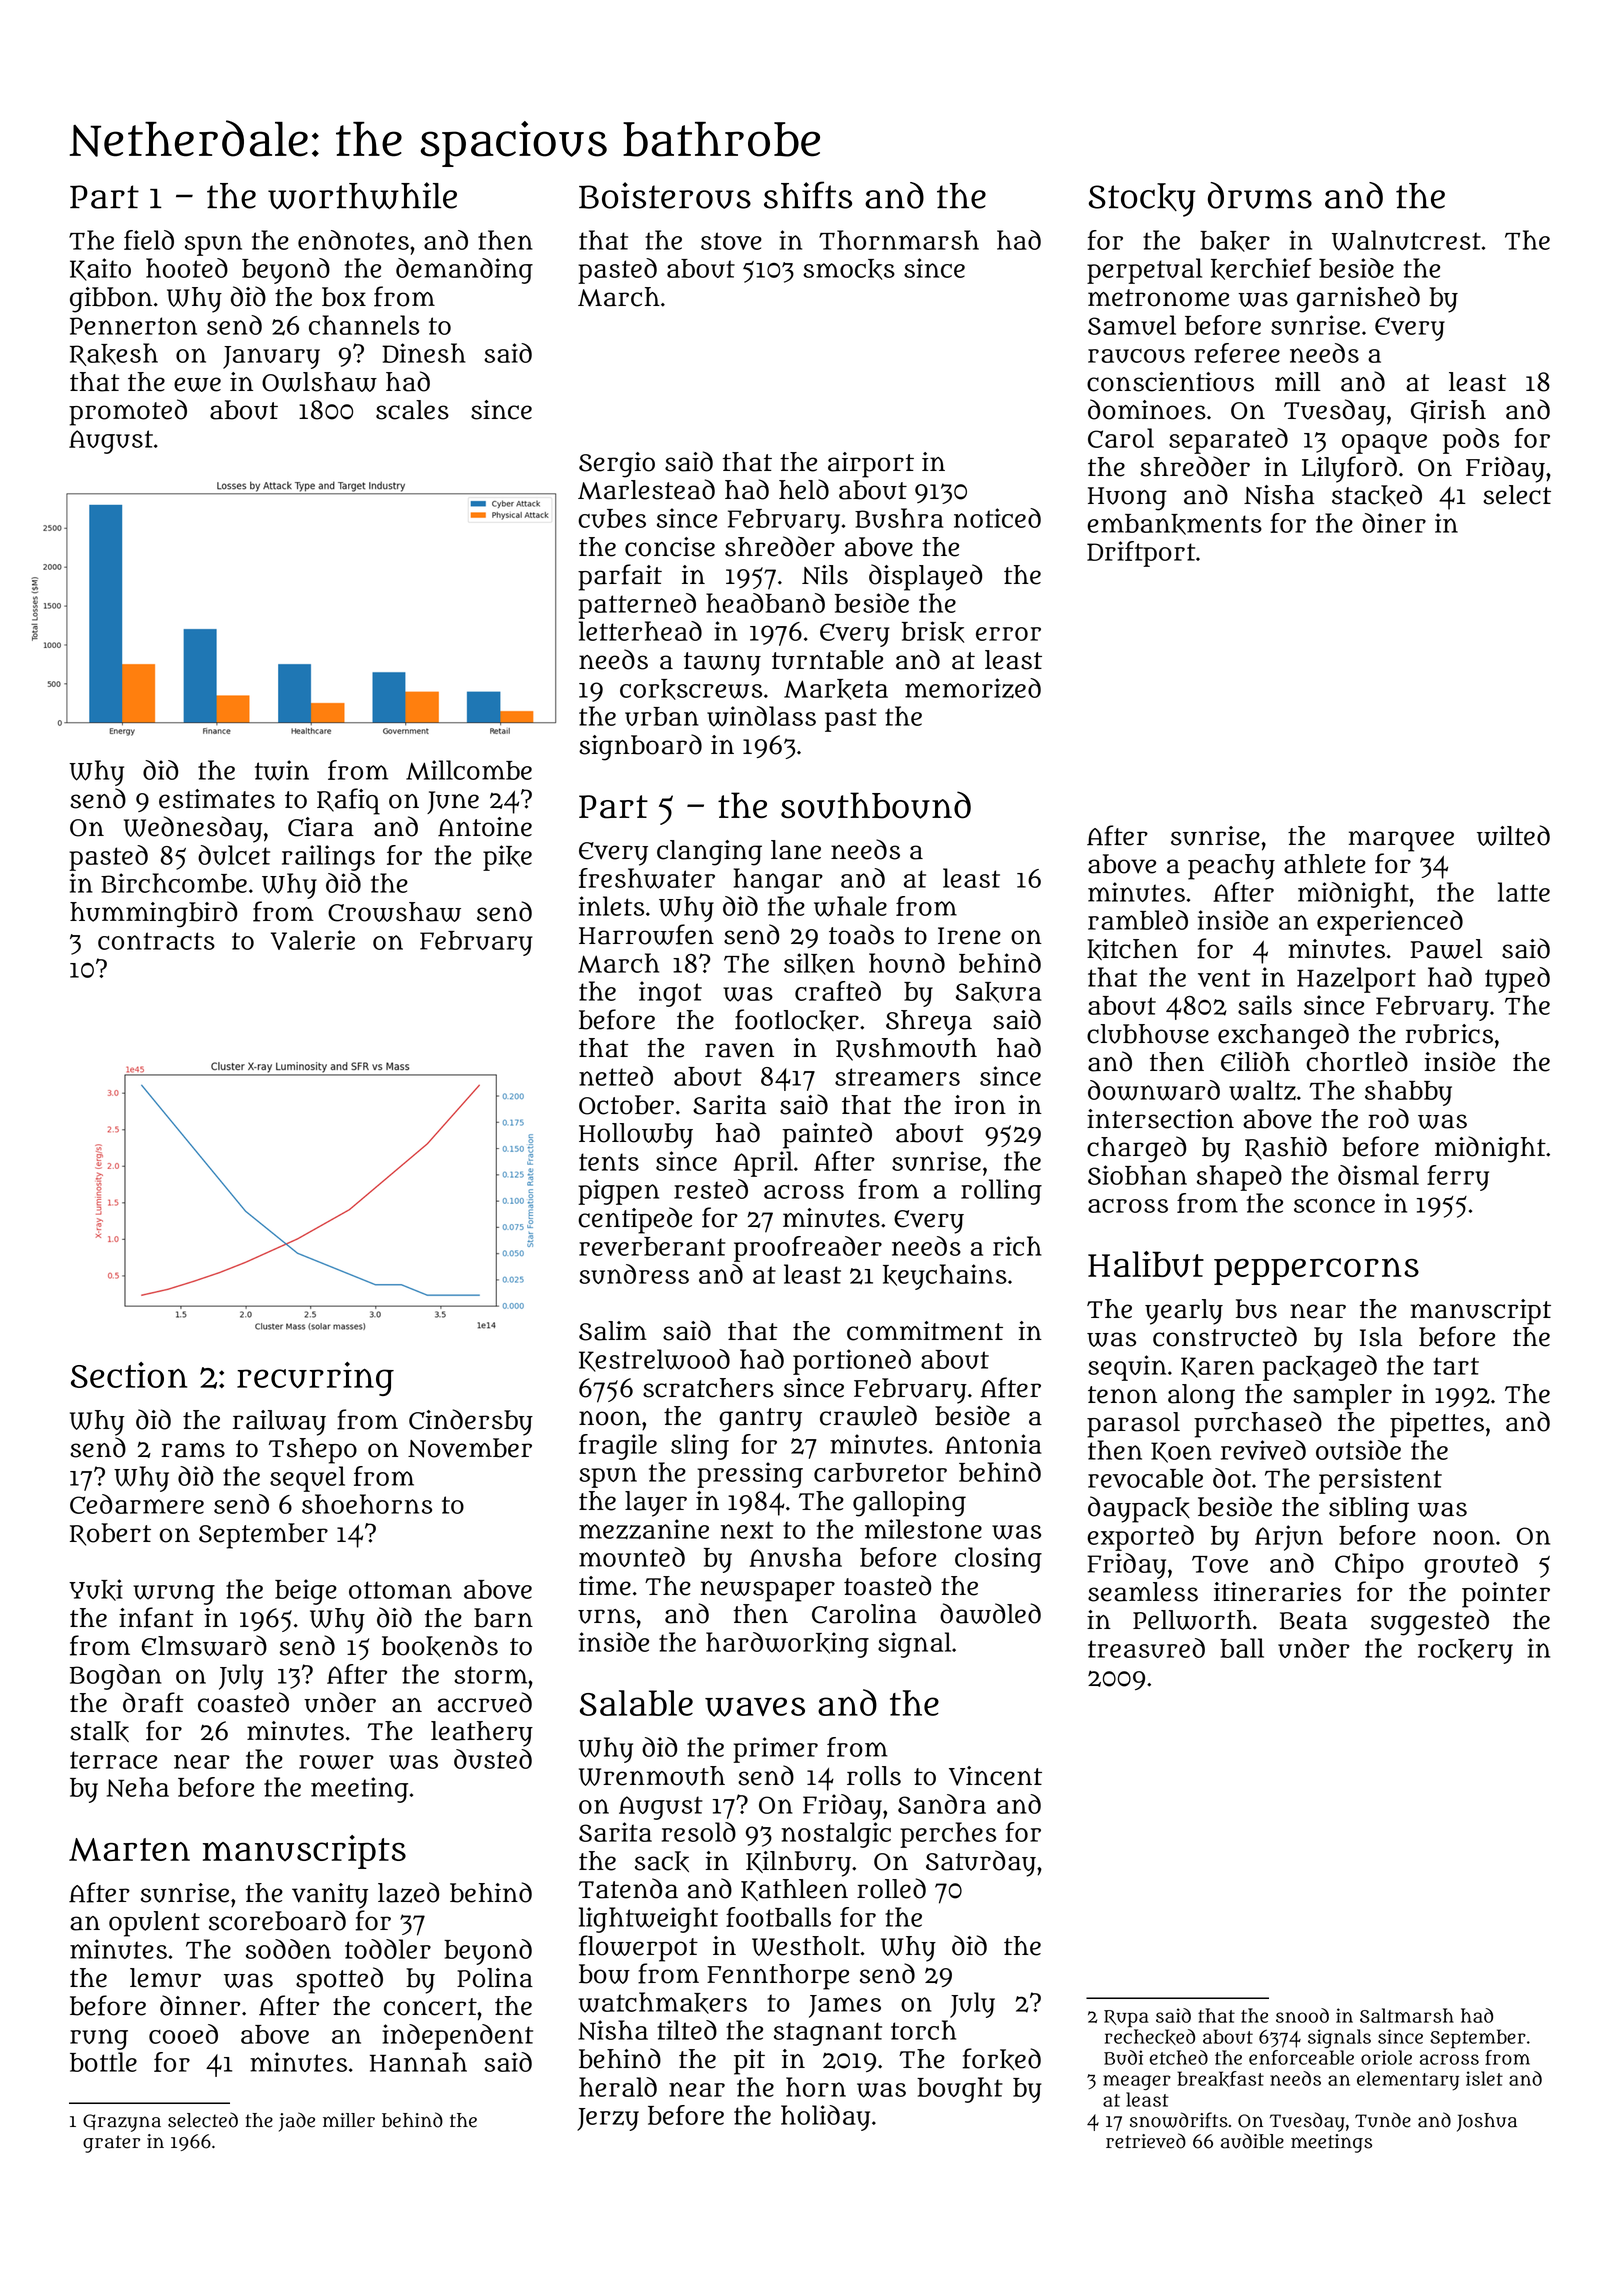  What do you see at coordinates (279, 1423) in the screenshot?
I see `railway` at bounding box center [279, 1423].
